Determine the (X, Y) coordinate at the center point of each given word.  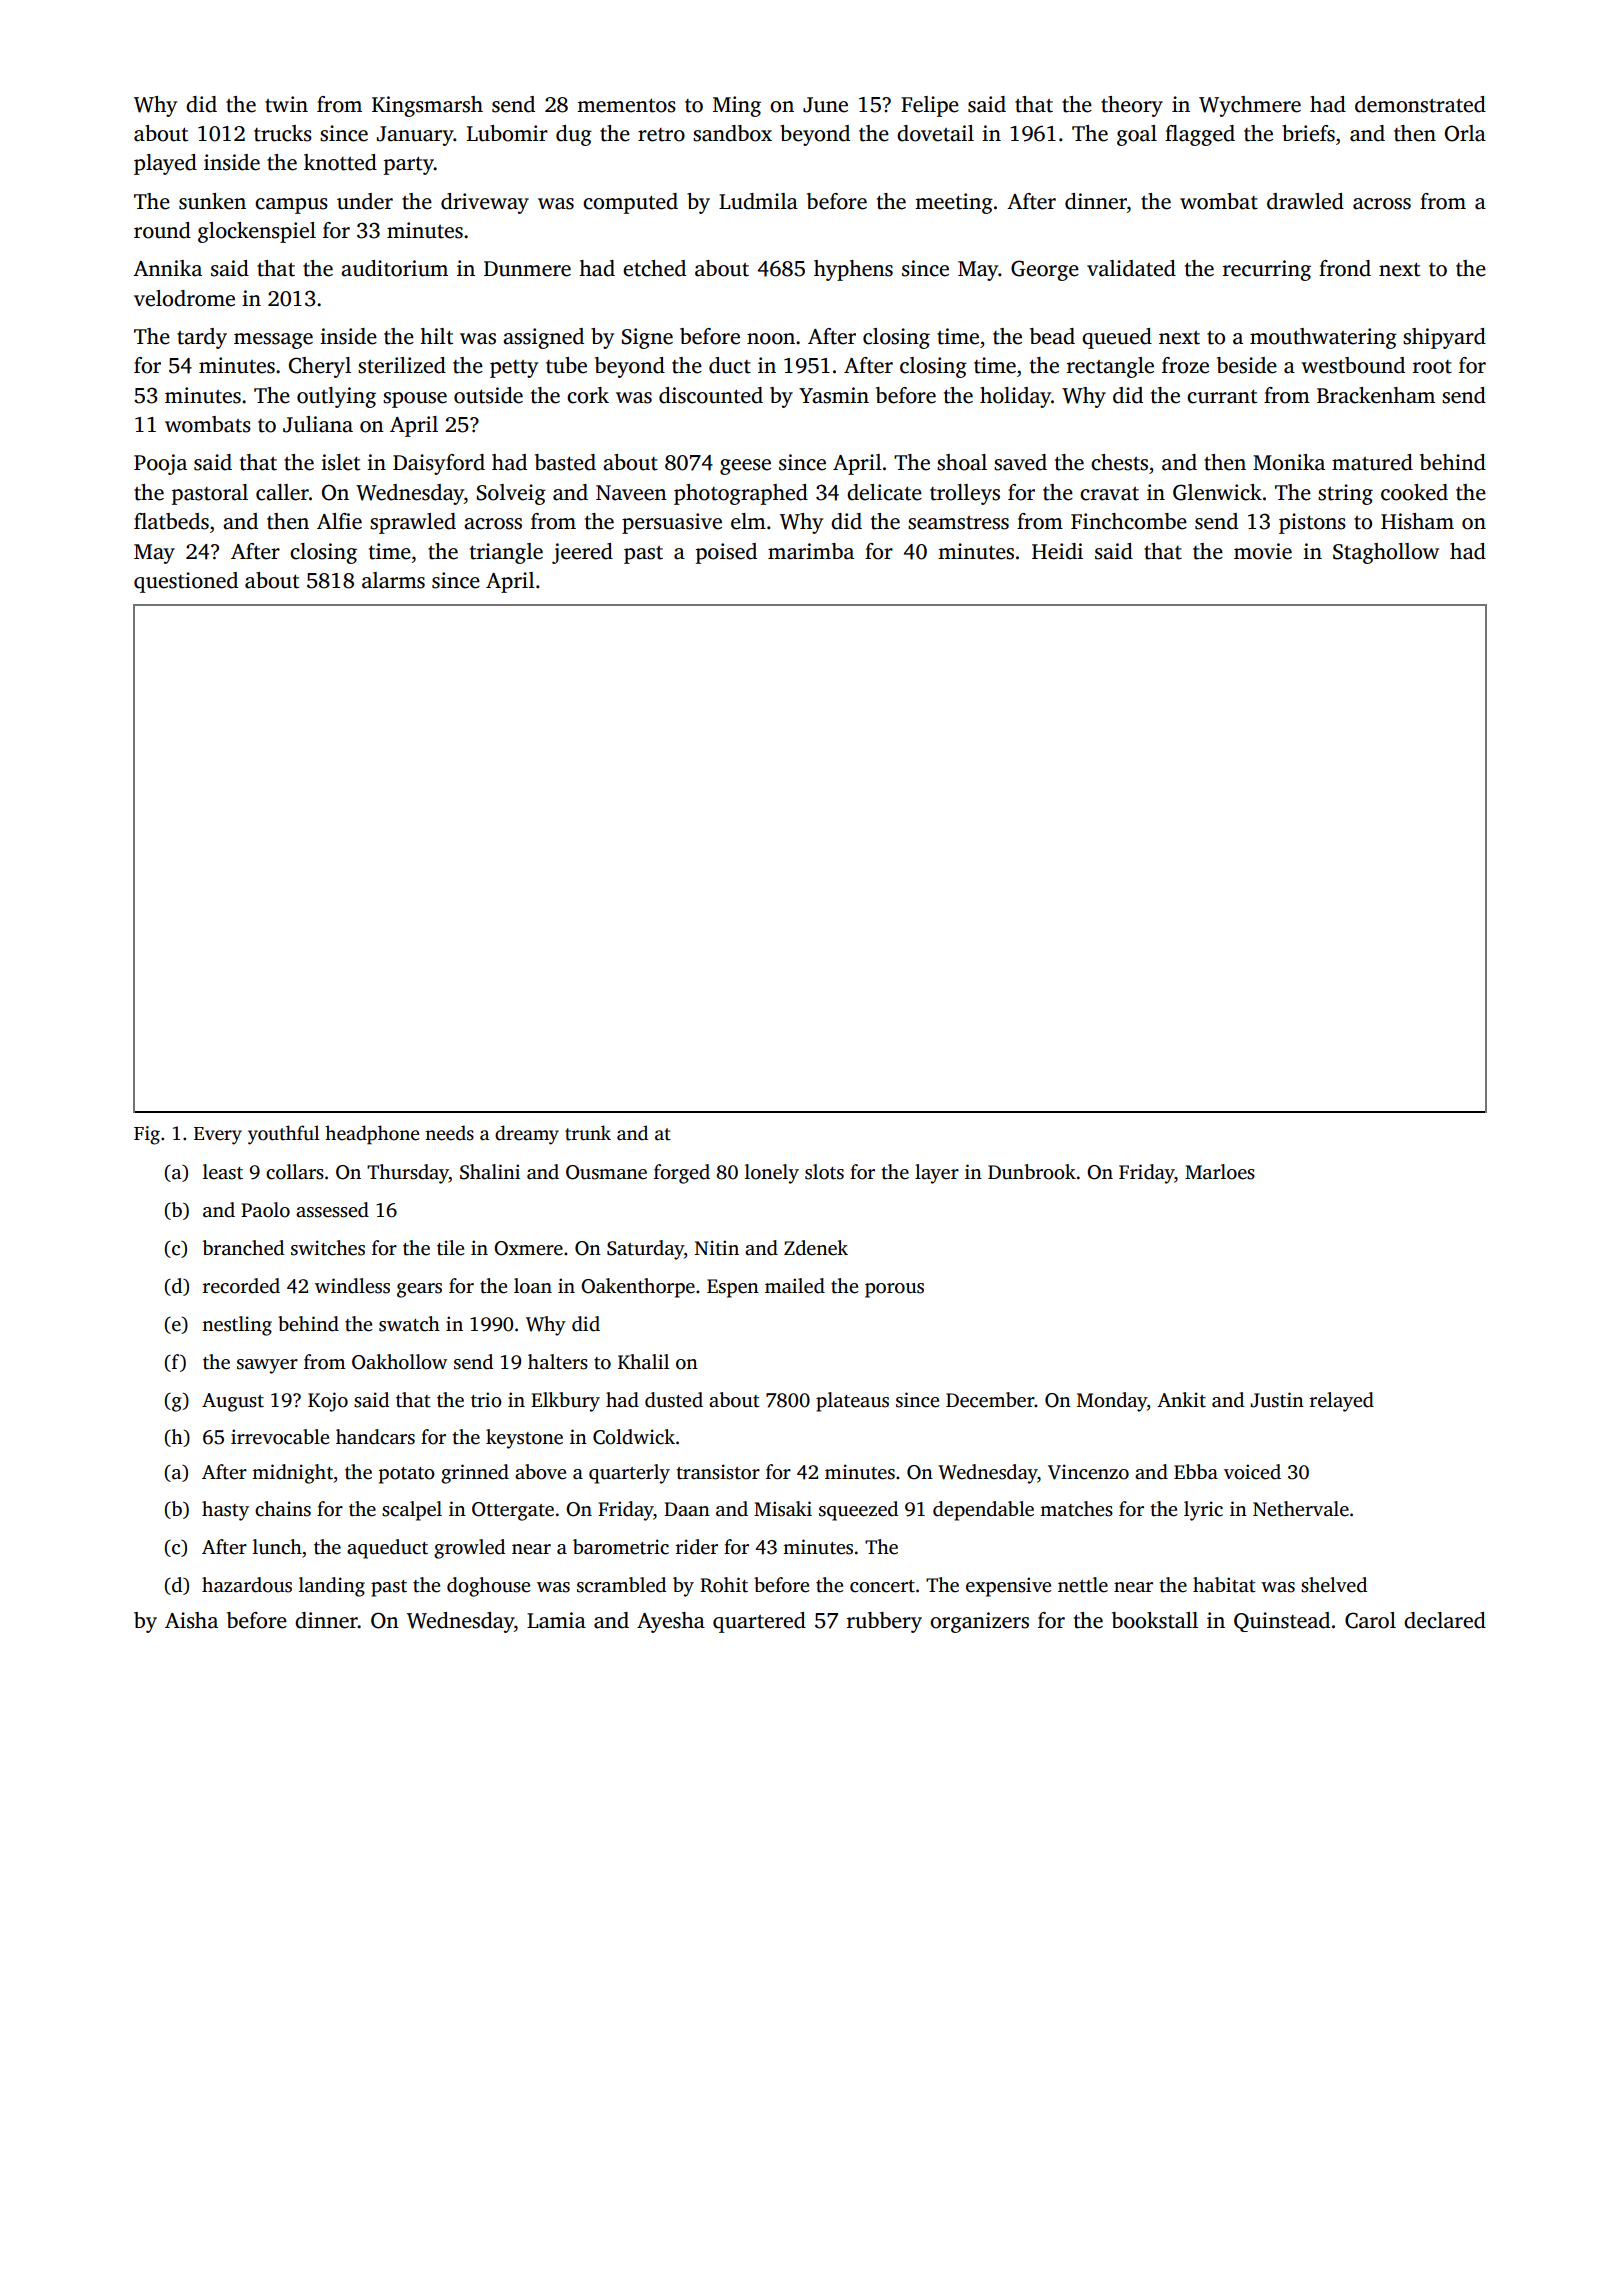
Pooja (160, 464)
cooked (1414, 492)
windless (352, 1286)
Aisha (191, 1620)
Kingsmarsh (427, 106)
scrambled (621, 1585)
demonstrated (1420, 104)
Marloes (1220, 1172)
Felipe (930, 106)
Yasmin (834, 395)
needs (449, 1133)
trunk (588, 1133)
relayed (1342, 1402)
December (990, 1400)
